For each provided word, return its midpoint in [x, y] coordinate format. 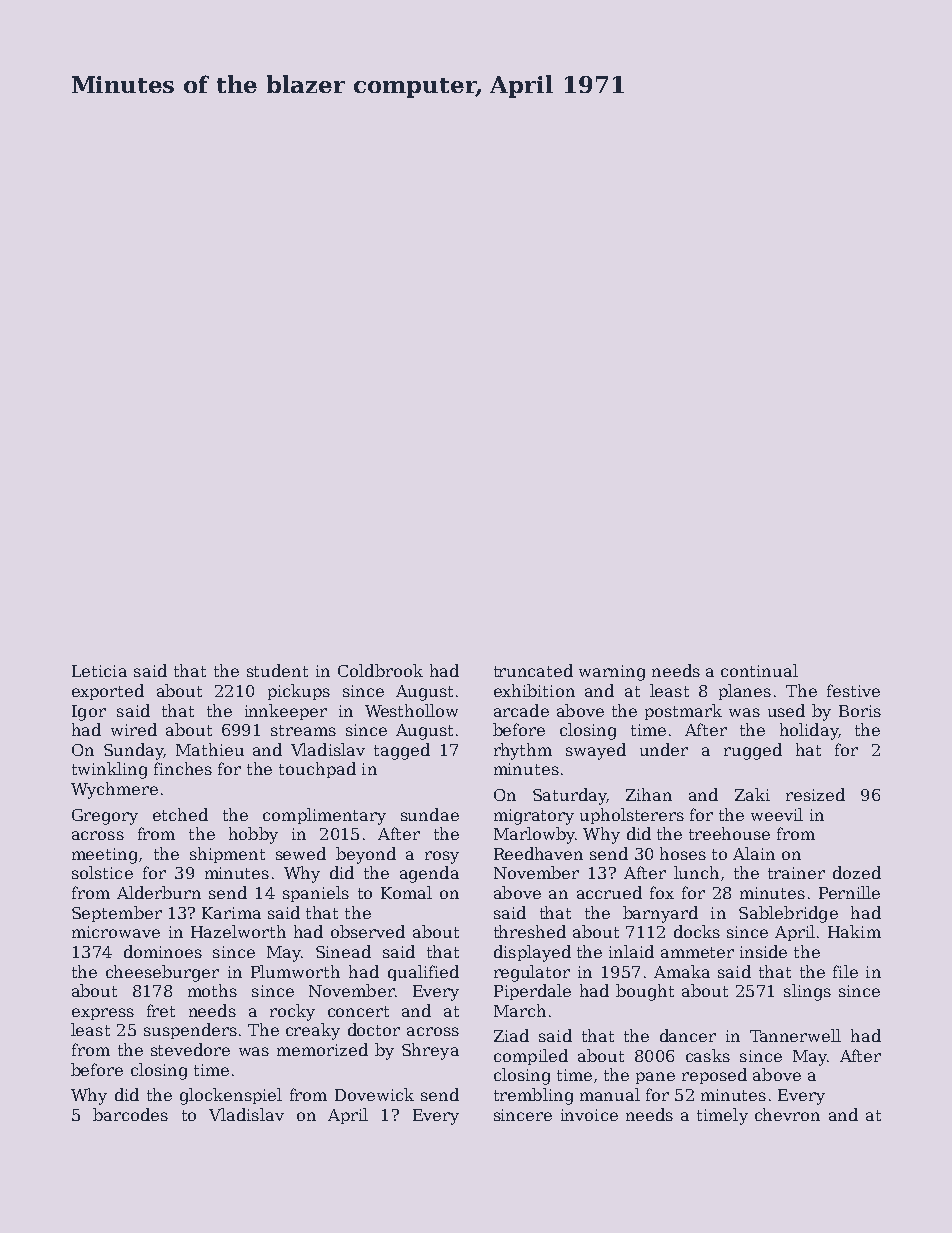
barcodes [130, 1114]
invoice [589, 1115]
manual [610, 1094]
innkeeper [286, 712]
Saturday [569, 796]
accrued [609, 892]
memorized [322, 1049]
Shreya [430, 1051]
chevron [787, 1114]
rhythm [523, 751]
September [117, 914]
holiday [809, 731]
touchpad [317, 770]
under [664, 749]
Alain [754, 853]
